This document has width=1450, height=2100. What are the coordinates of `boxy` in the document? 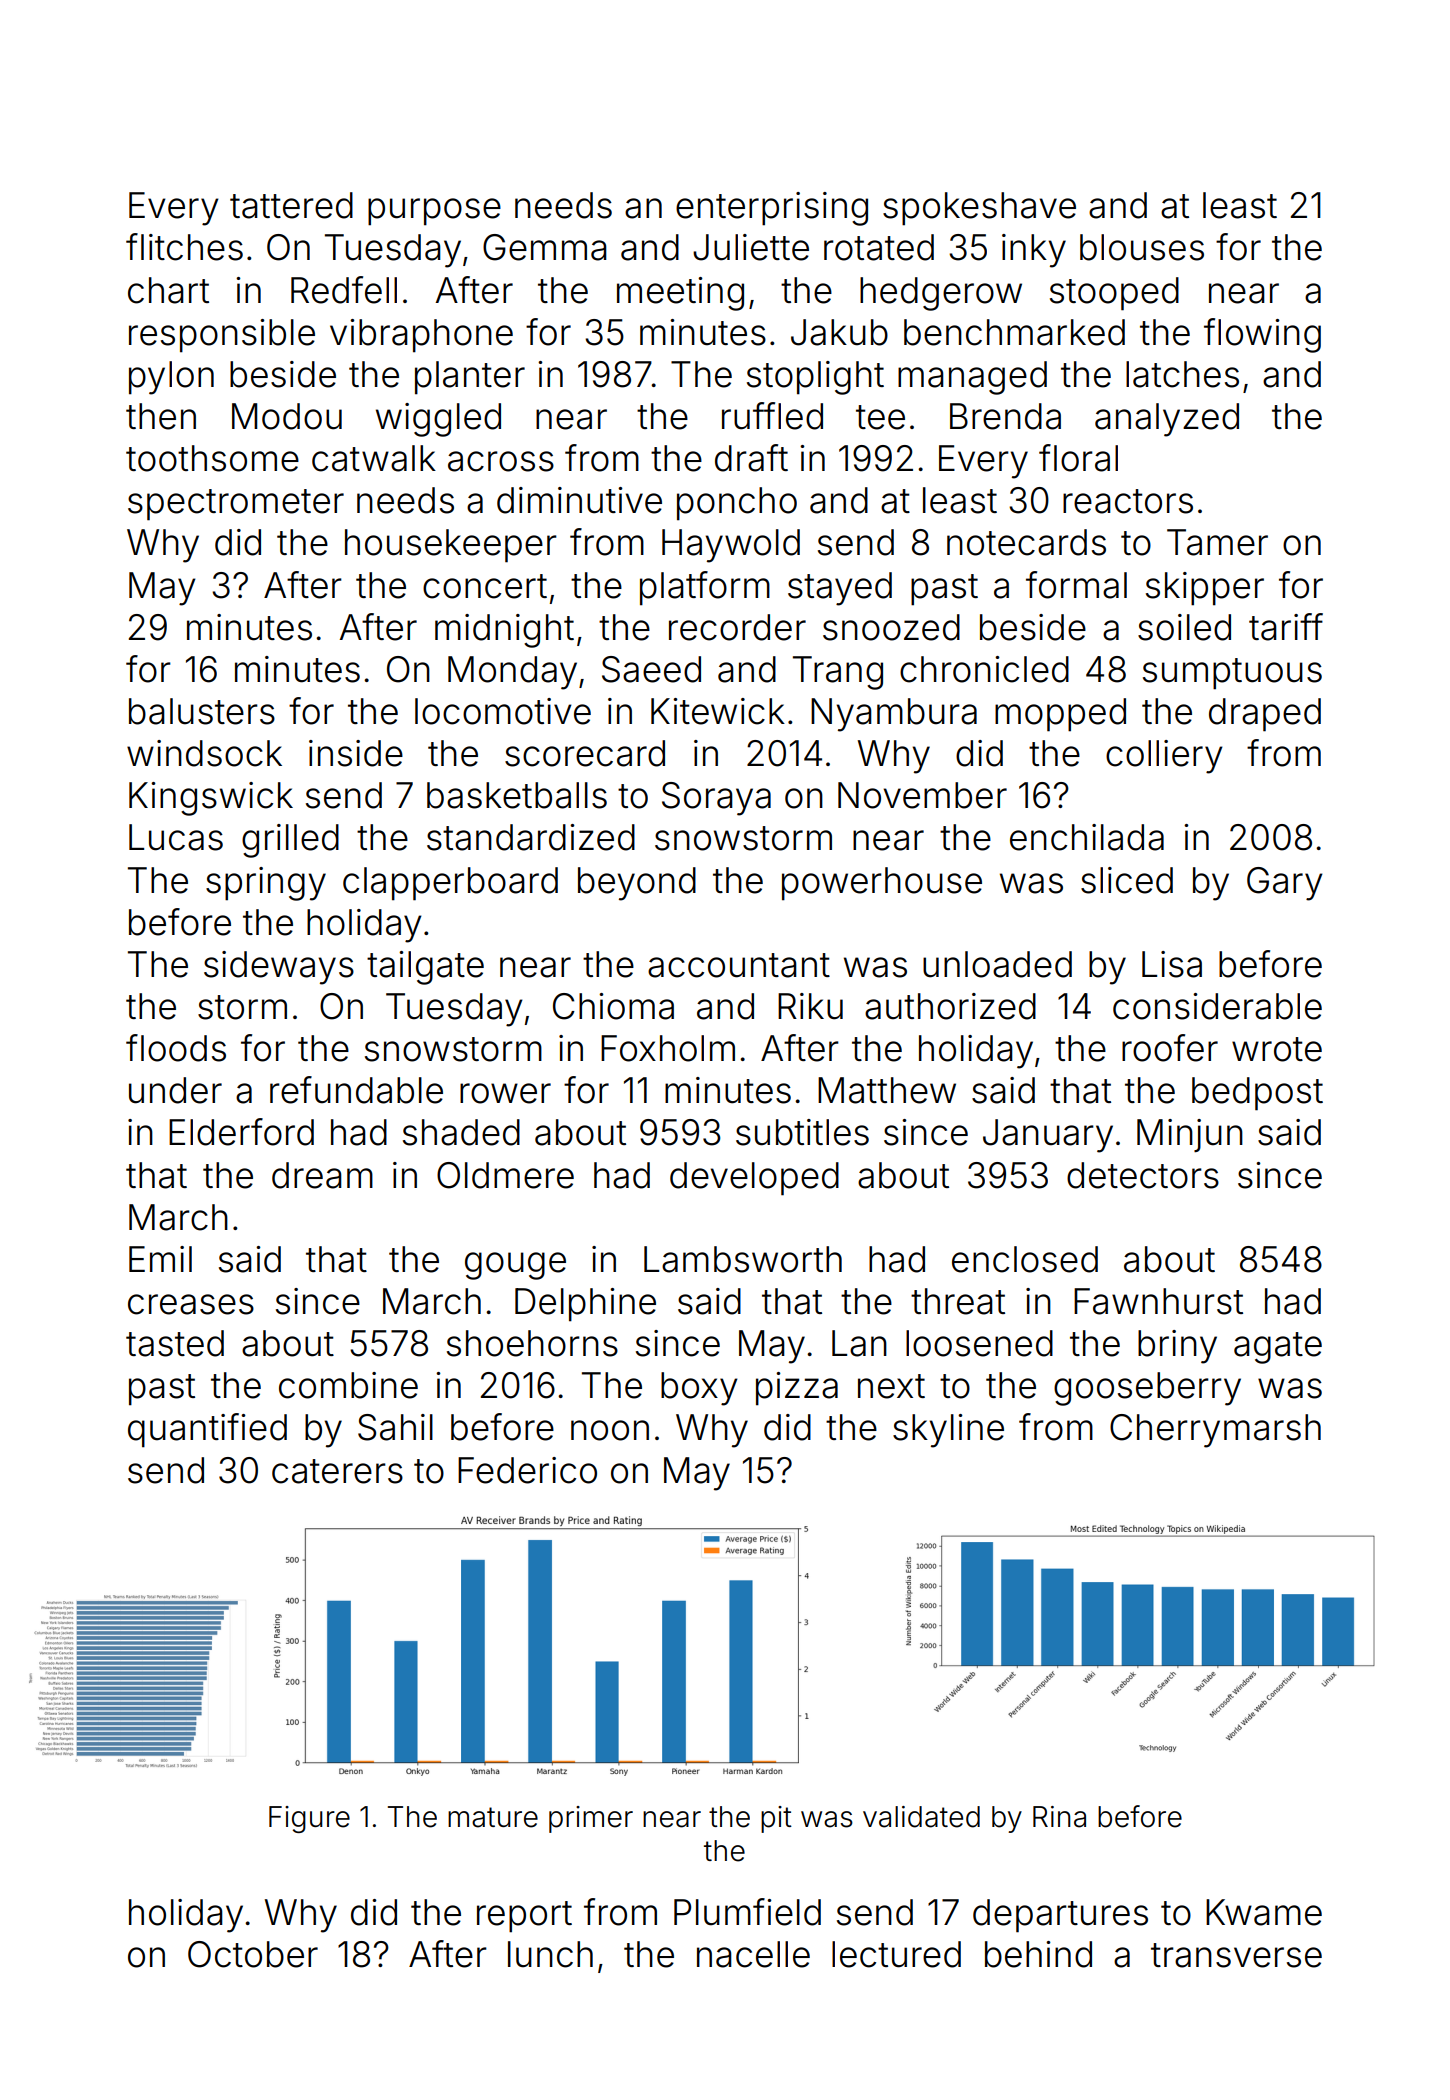 It's located at (699, 1389).
